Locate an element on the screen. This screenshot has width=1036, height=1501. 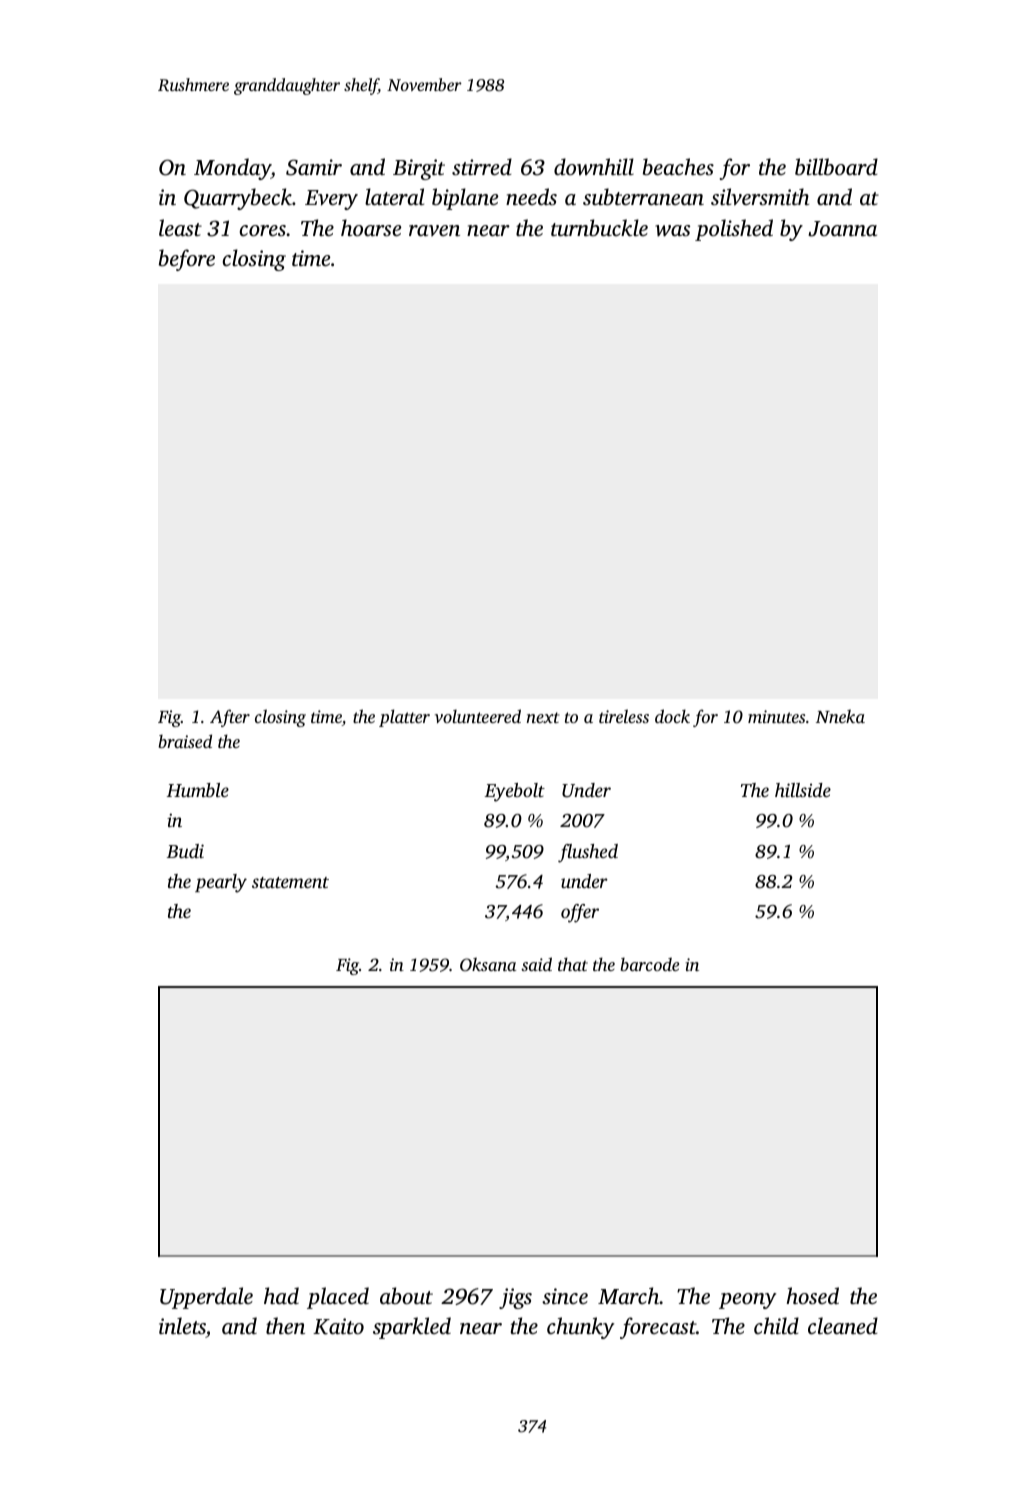
before is located at coordinates (187, 260).
